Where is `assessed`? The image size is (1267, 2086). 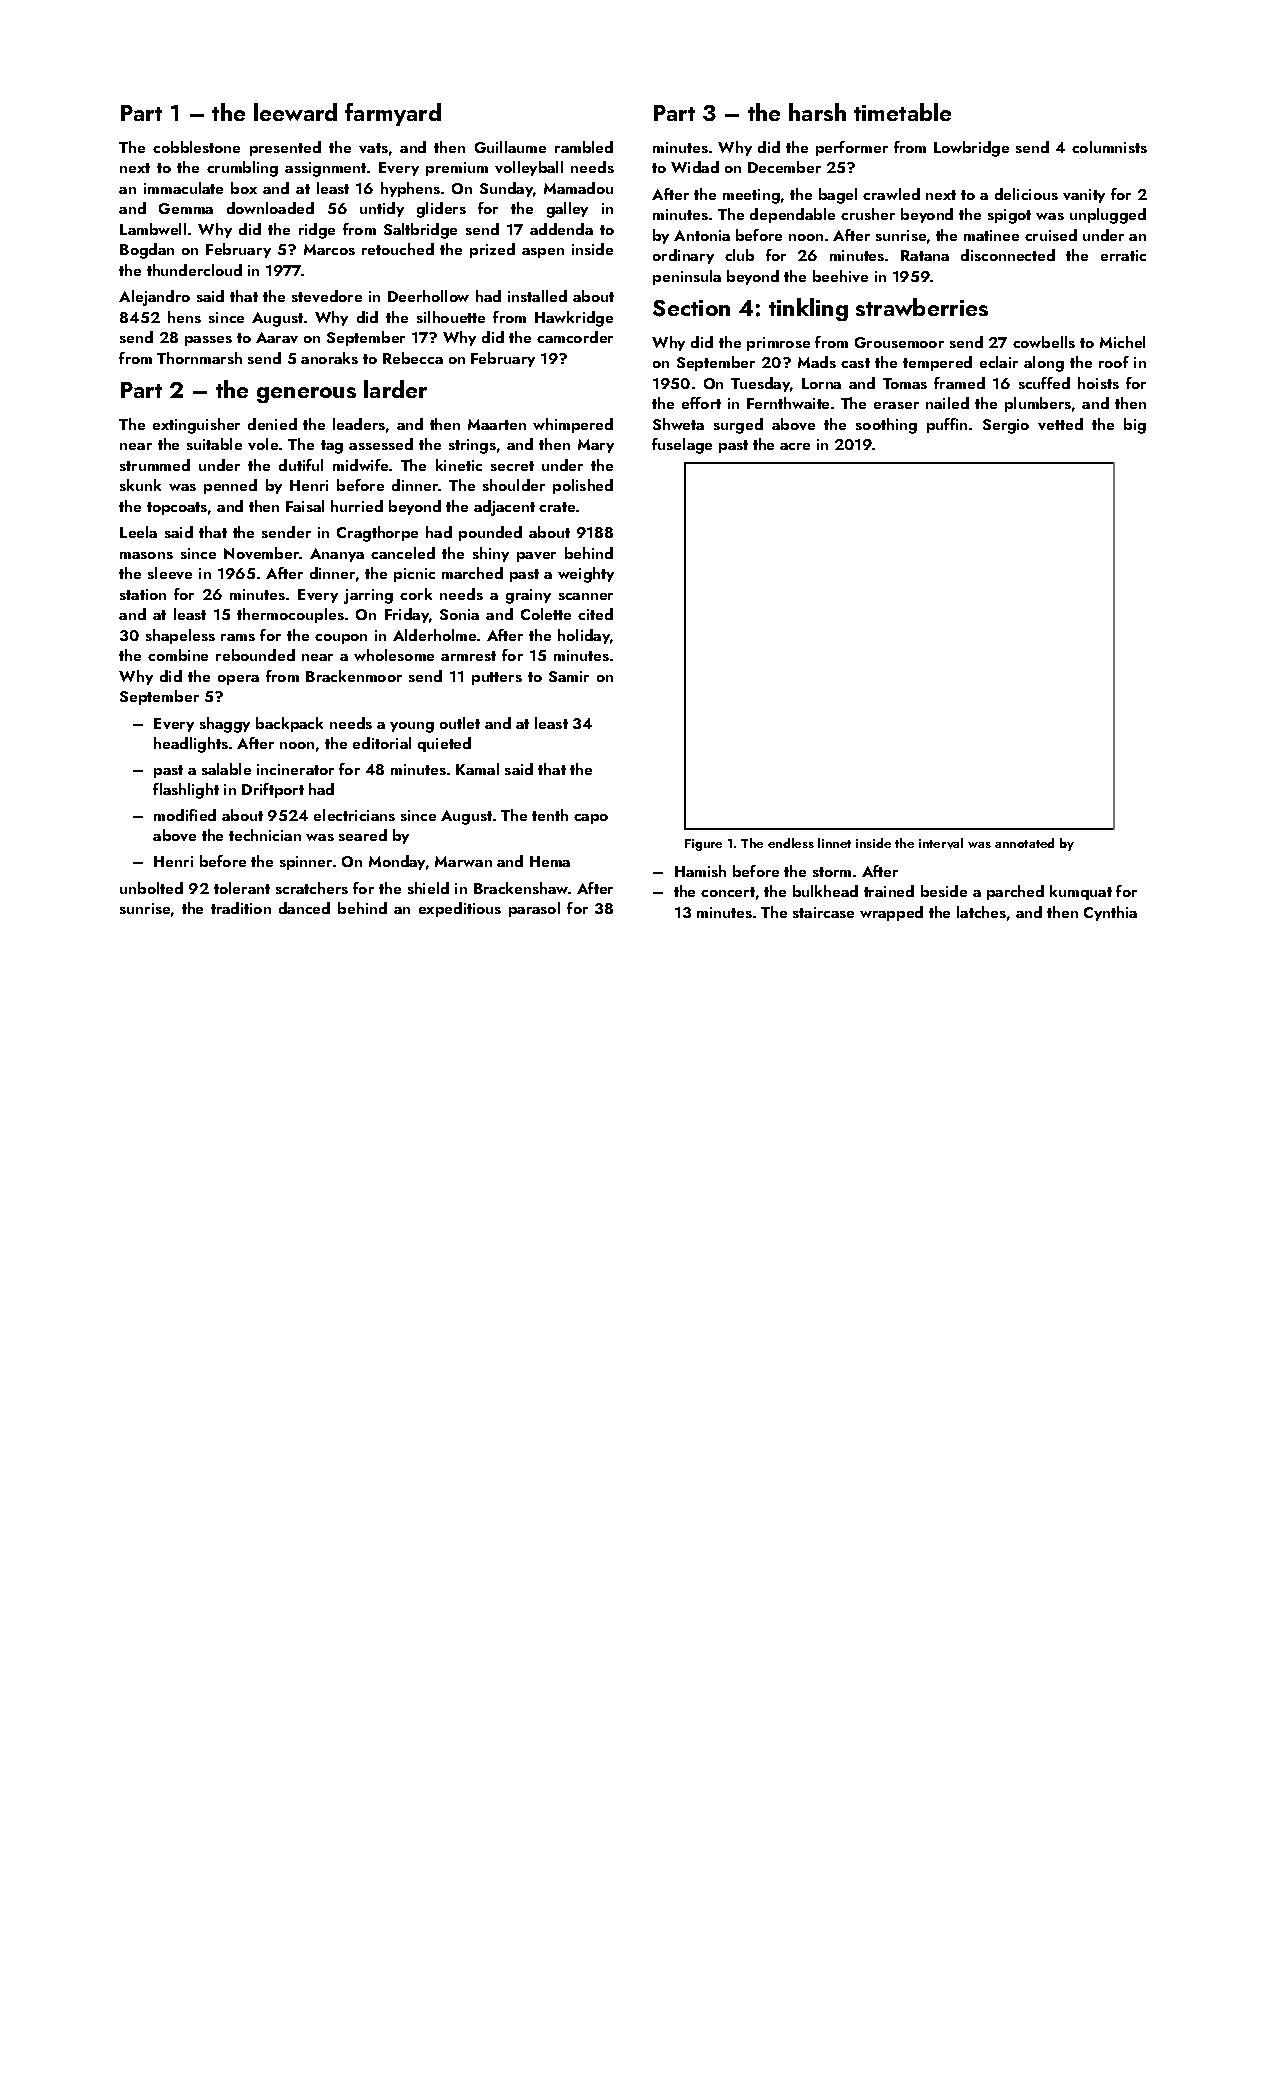
assessed is located at coordinates (381, 444).
